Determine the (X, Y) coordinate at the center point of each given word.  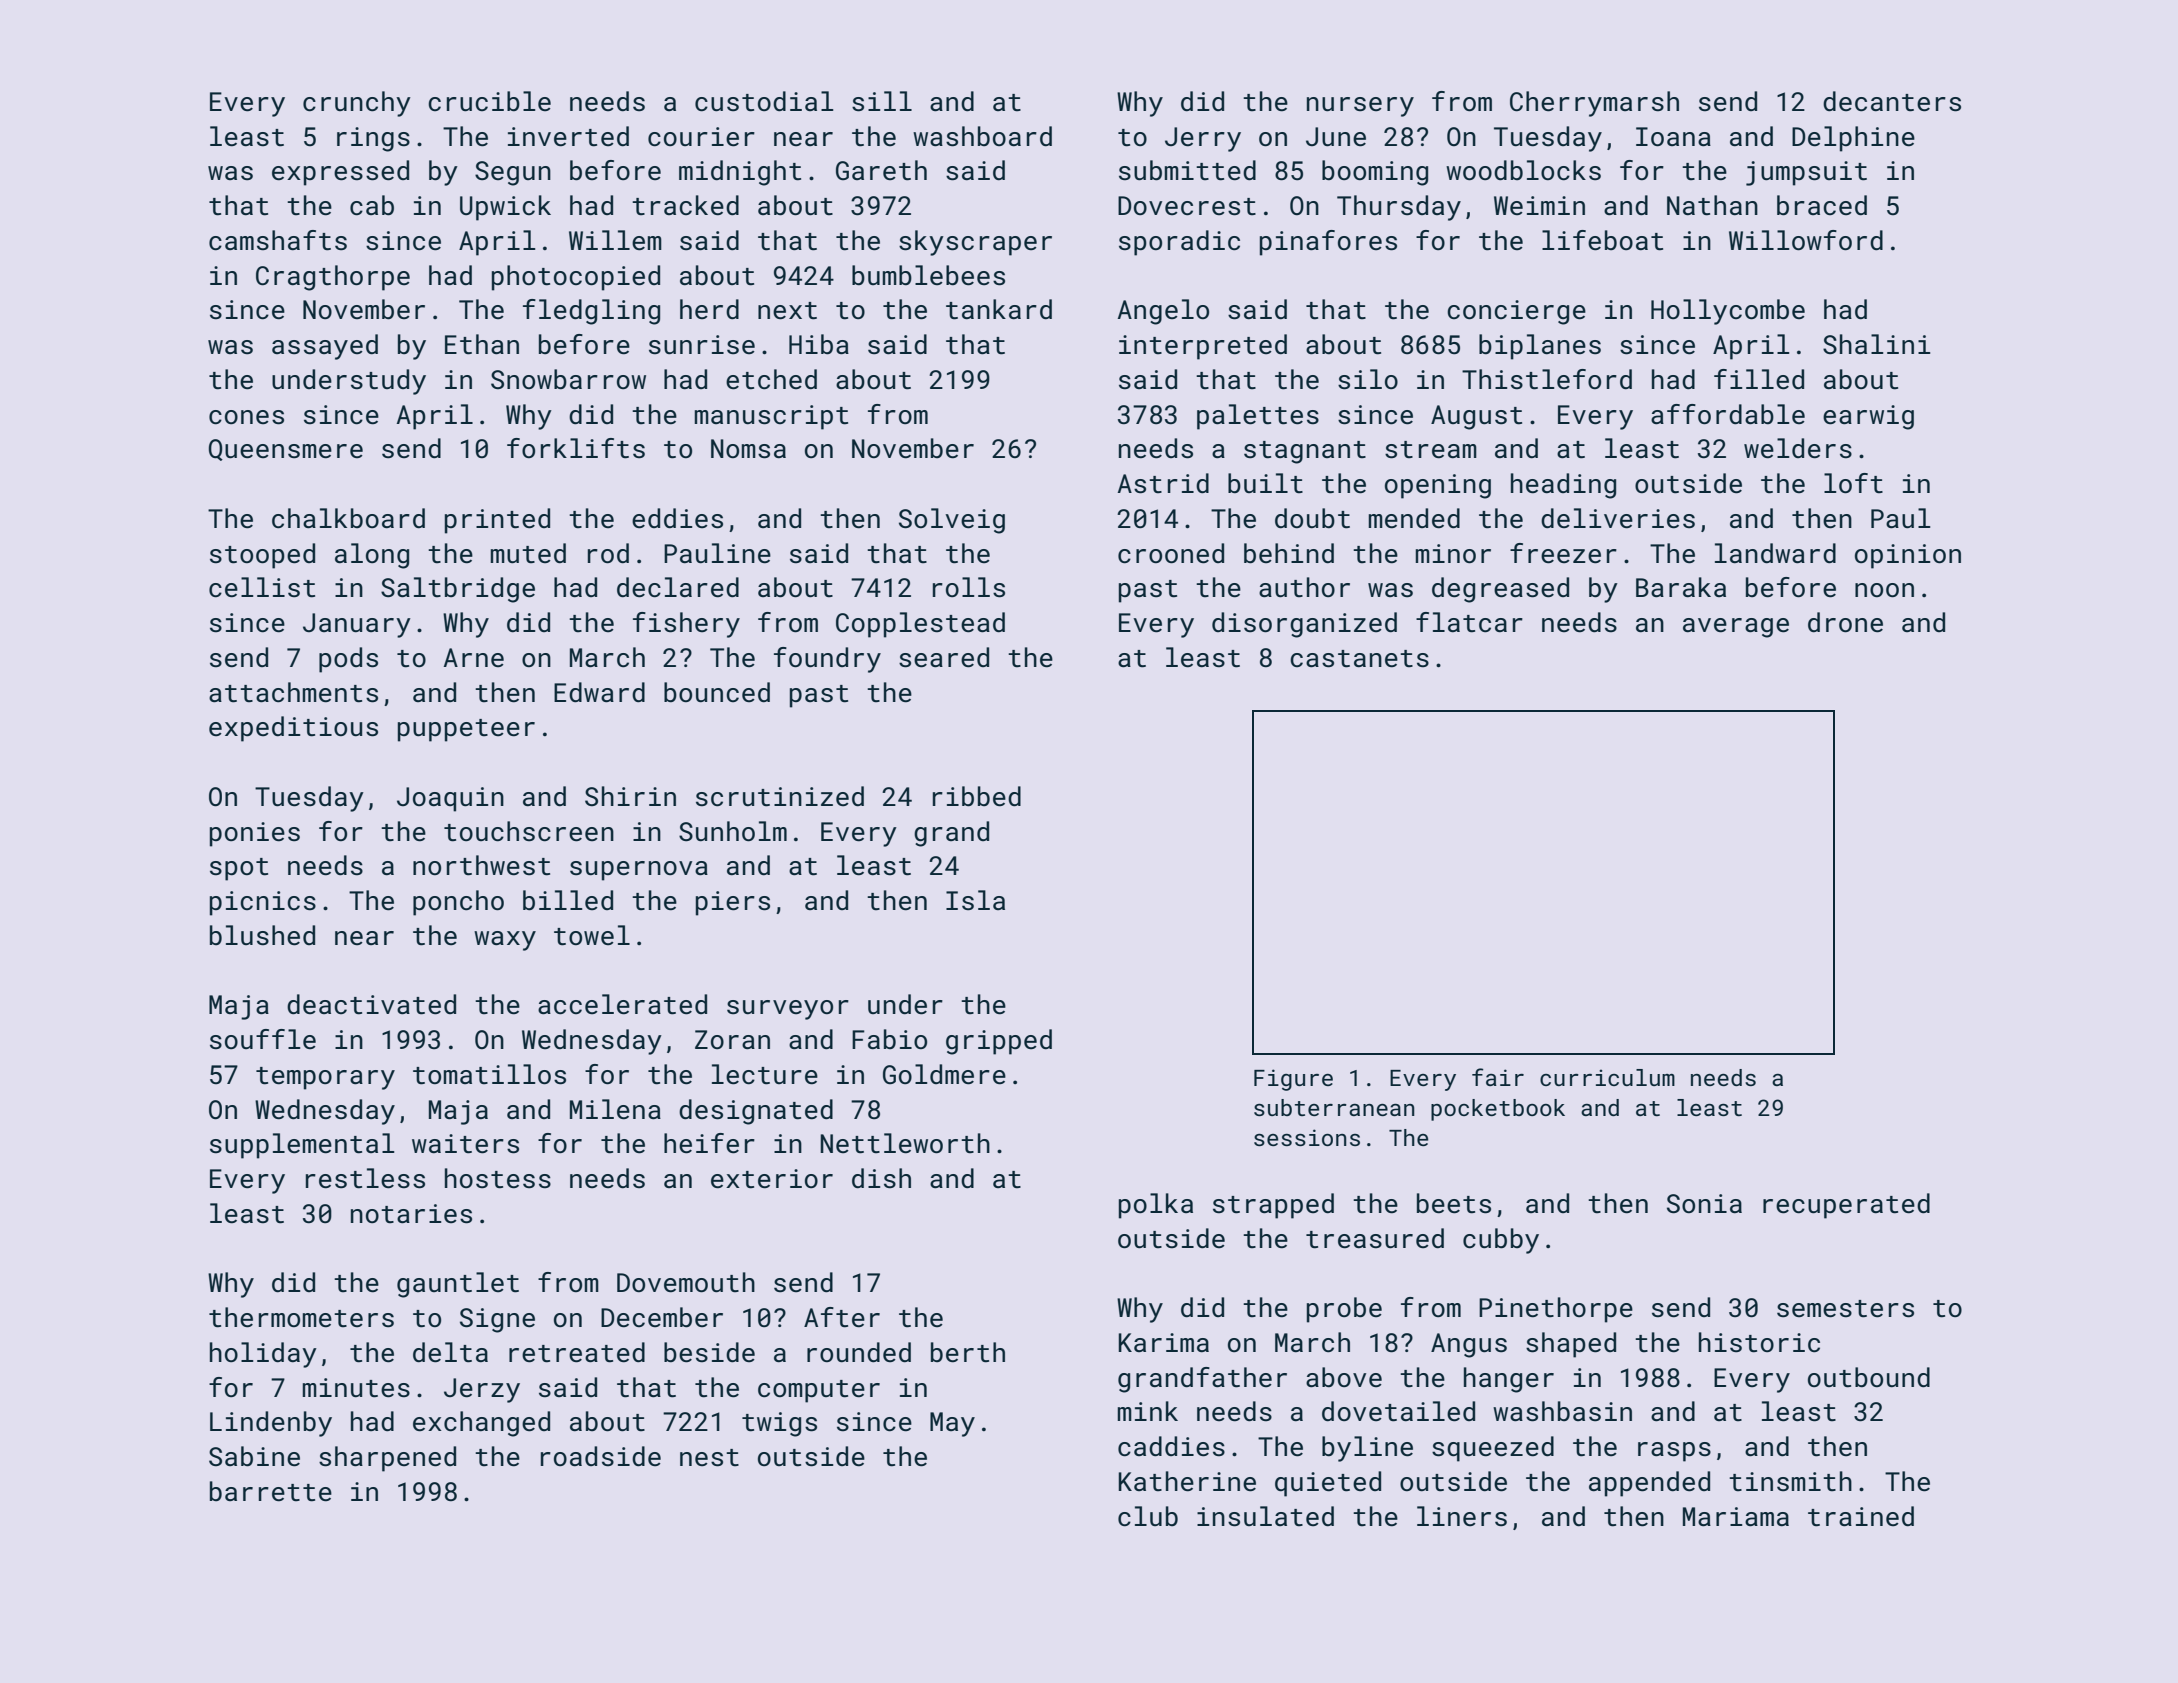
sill (882, 101)
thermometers (301, 1317)
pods (348, 660)
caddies (1171, 1446)
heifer (709, 1143)
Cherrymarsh (1594, 104)
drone (1845, 622)
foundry (827, 660)
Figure (1293, 1080)
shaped (1571, 1345)
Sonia (1704, 1204)
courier (701, 137)
